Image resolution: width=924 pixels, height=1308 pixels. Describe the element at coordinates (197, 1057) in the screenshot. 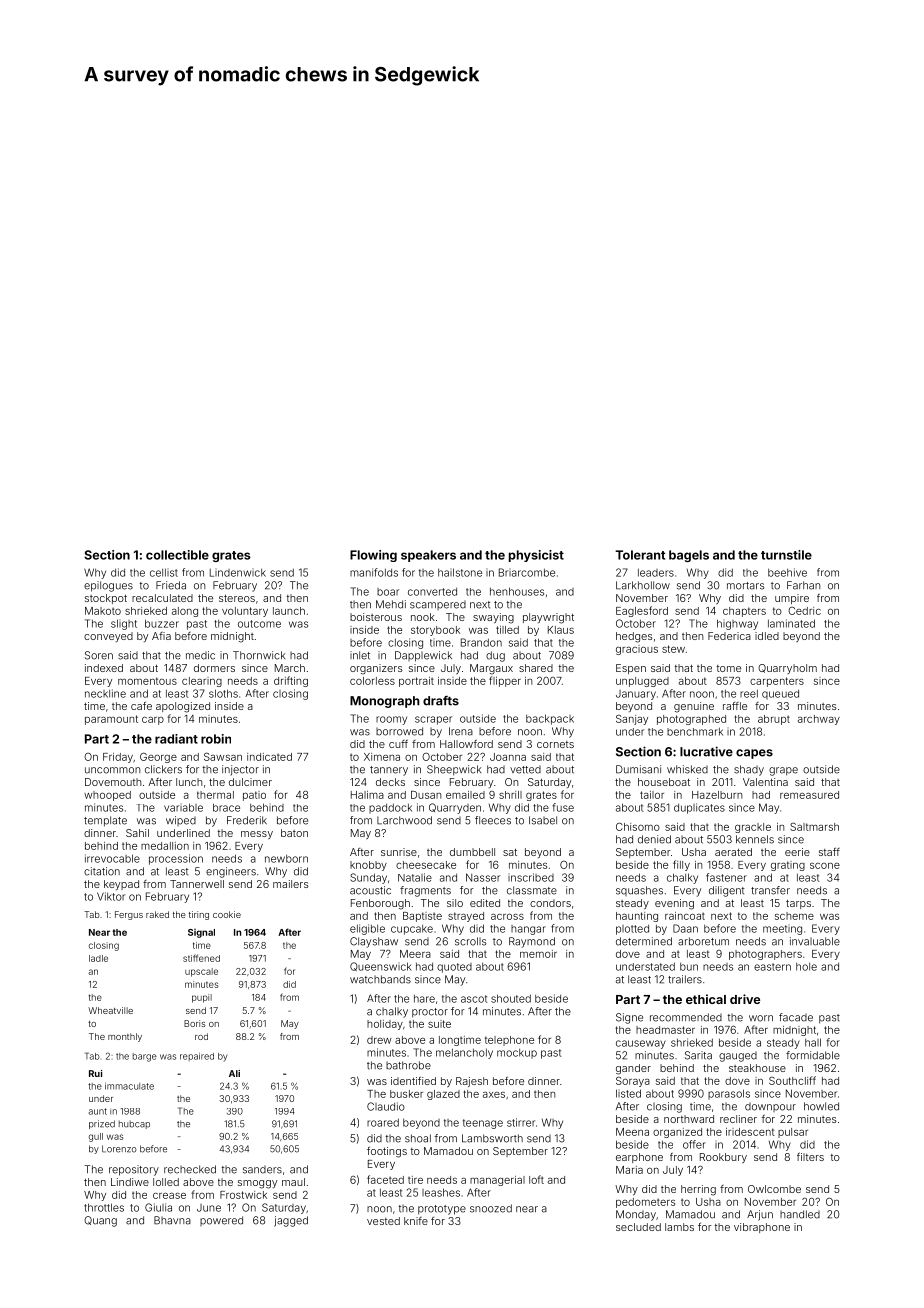

I see `repaired` at that location.
